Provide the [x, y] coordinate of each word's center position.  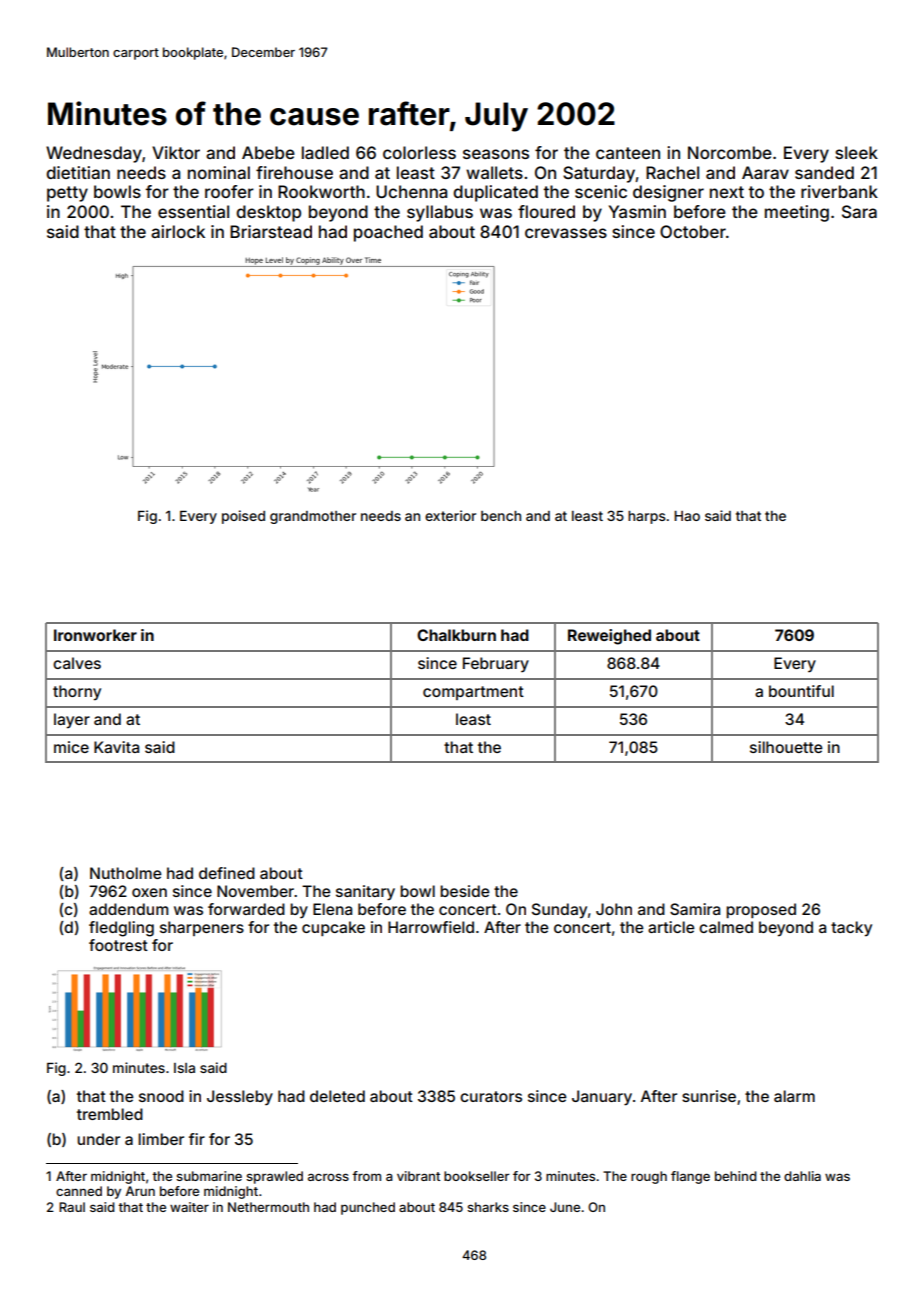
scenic [601, 191]
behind [736, 1176]
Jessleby [240, 1098]
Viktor [176, 152]
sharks [488, 1207]
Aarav [765, 172]
